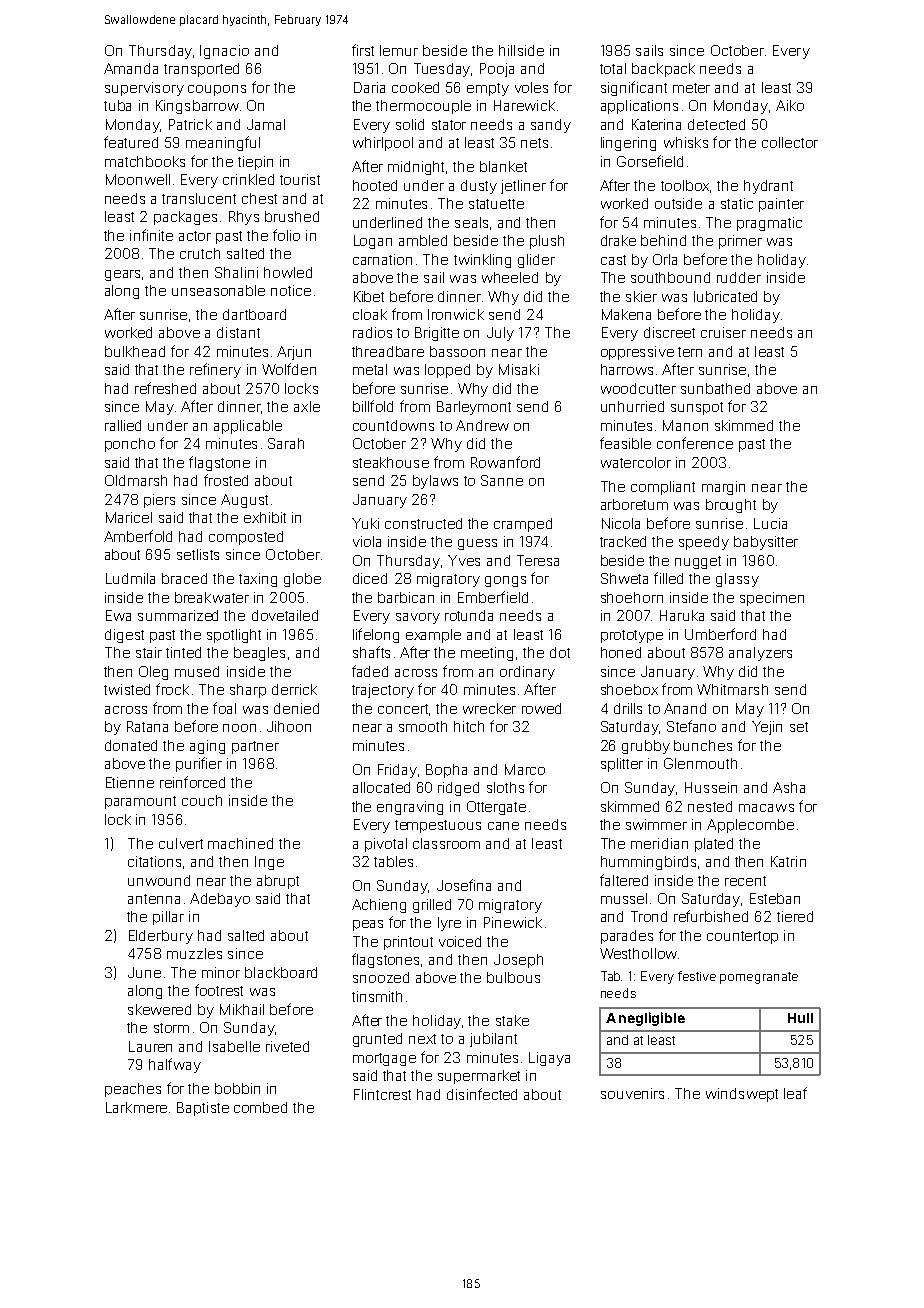 The height and width of the image is (1308, 924). What do you see at coordinates (686, 142) in the image?
I see `whisks` at bounding box center [686, 142].
